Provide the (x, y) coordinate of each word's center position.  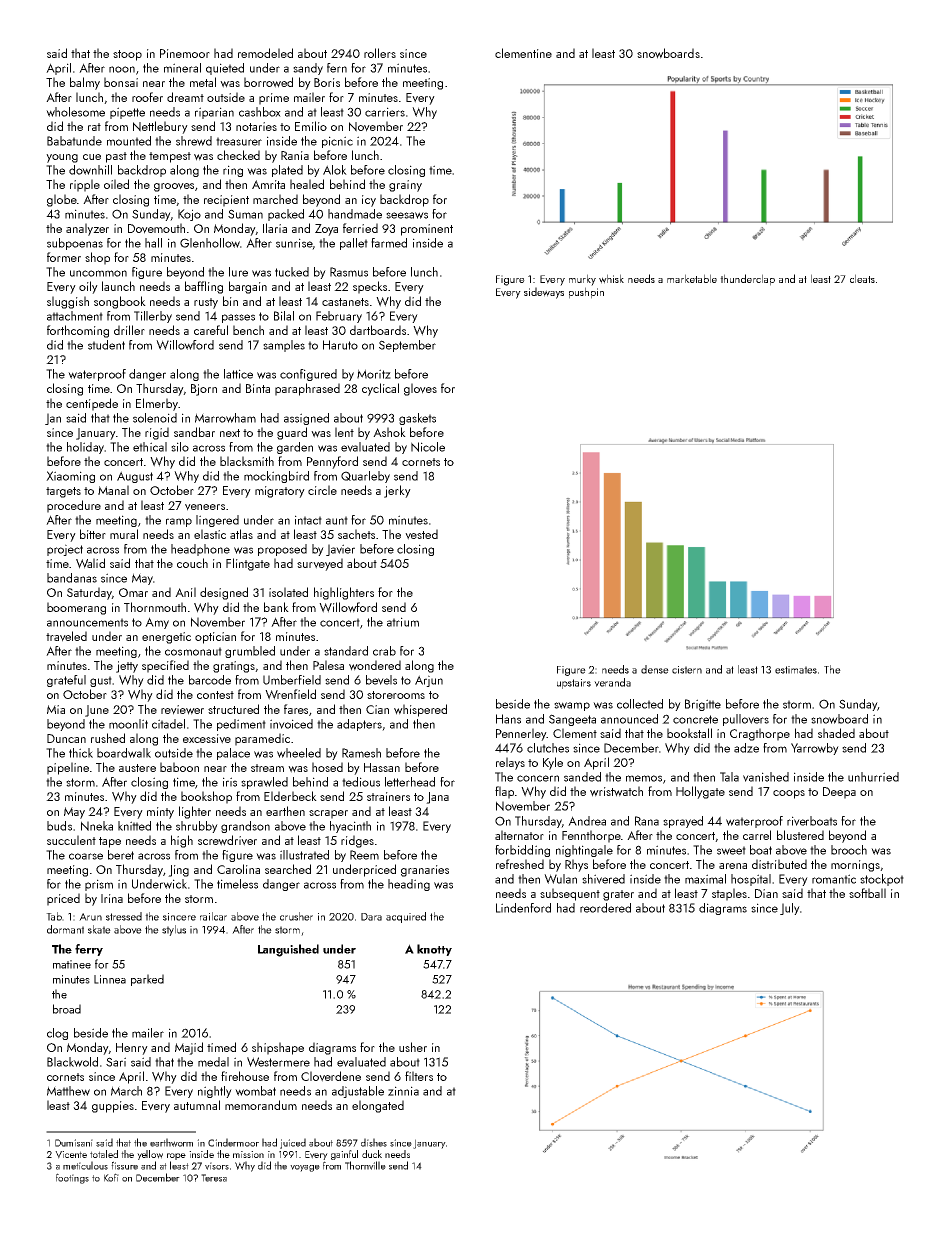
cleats (862, 278)
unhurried (873, 777)
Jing (178, 871)
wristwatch (616, 791)
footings (72, 1178)
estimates (796, 670)
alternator (519, 835)
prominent (427, 230)
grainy (405, 186)
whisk (611, 279)
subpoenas (75, 244)
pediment (241, 725)
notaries (256, 126)
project (65, 550)
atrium (403, 622)
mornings (855, 866)
